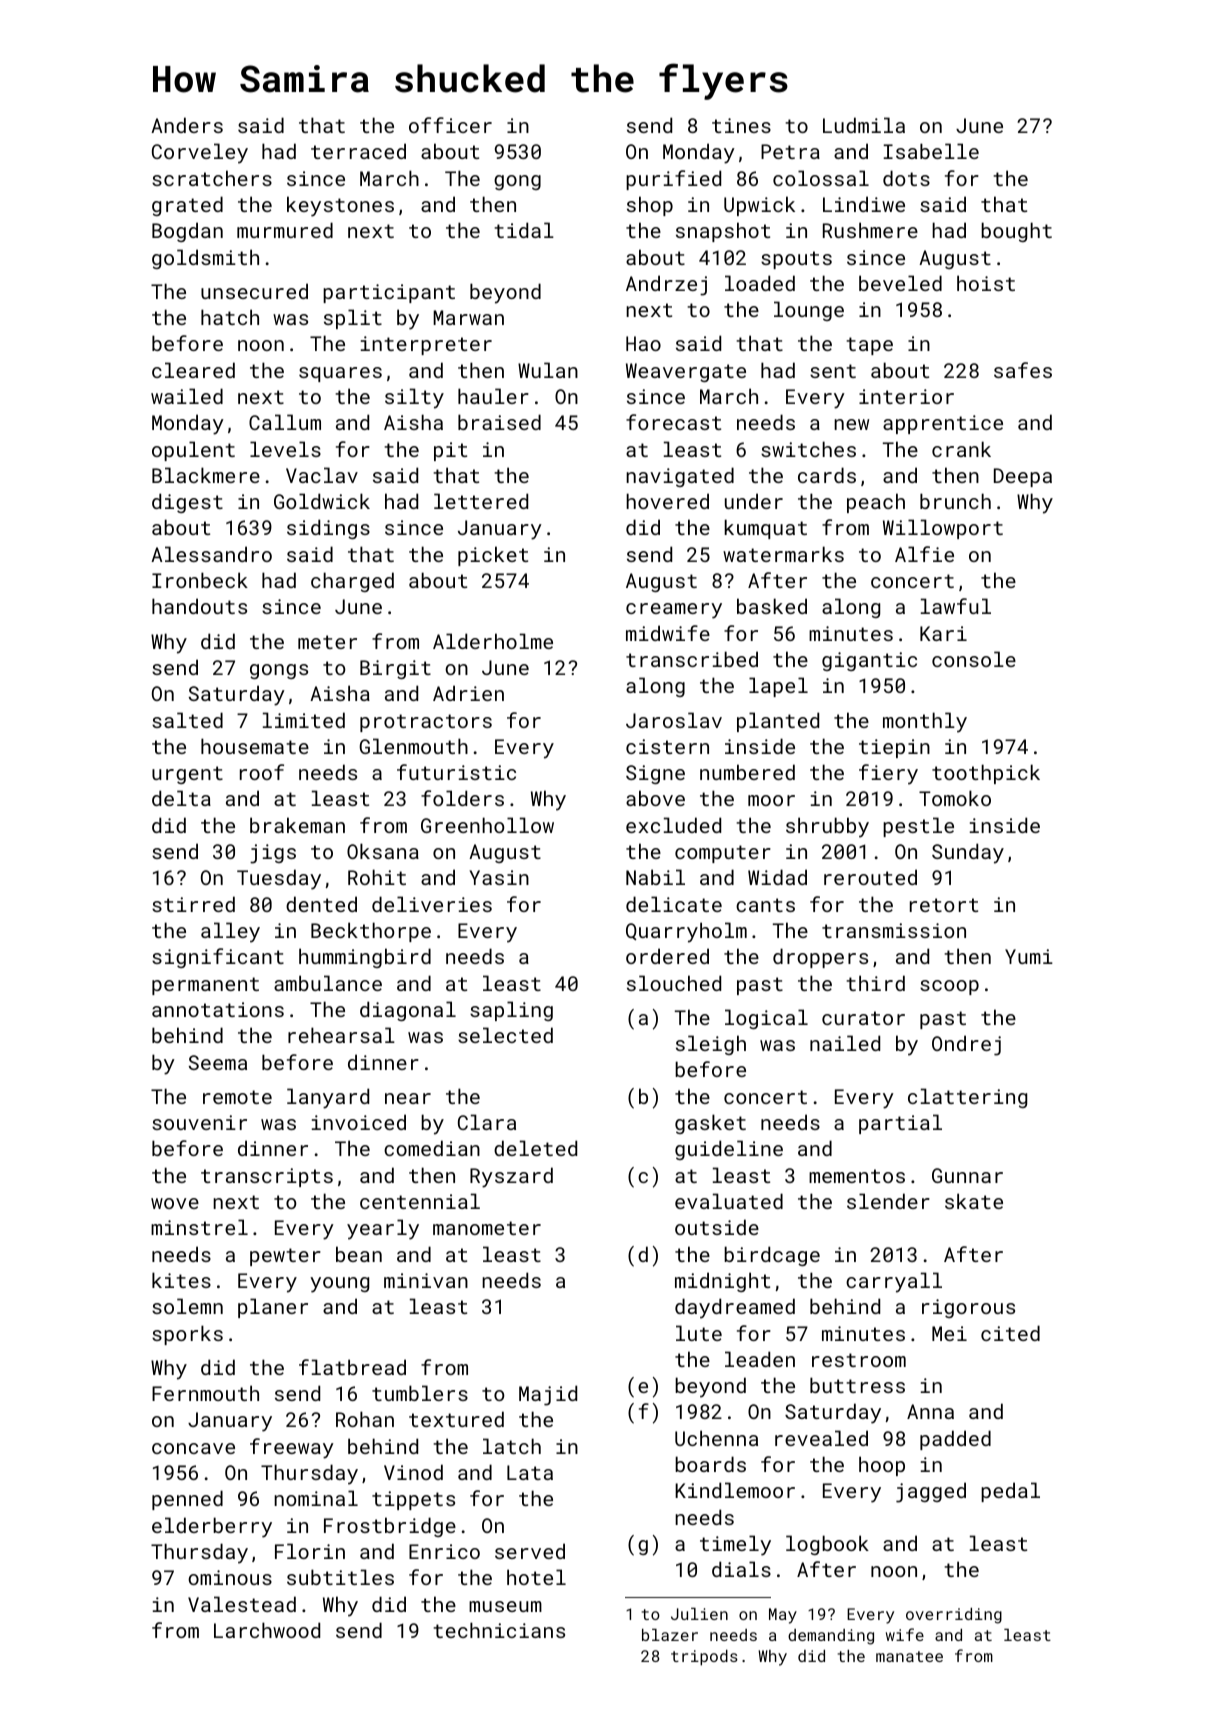 The image size is (1214, 1717). Describe the element at coordinates (674, 904) in the image. I see `delicate` at that location.
